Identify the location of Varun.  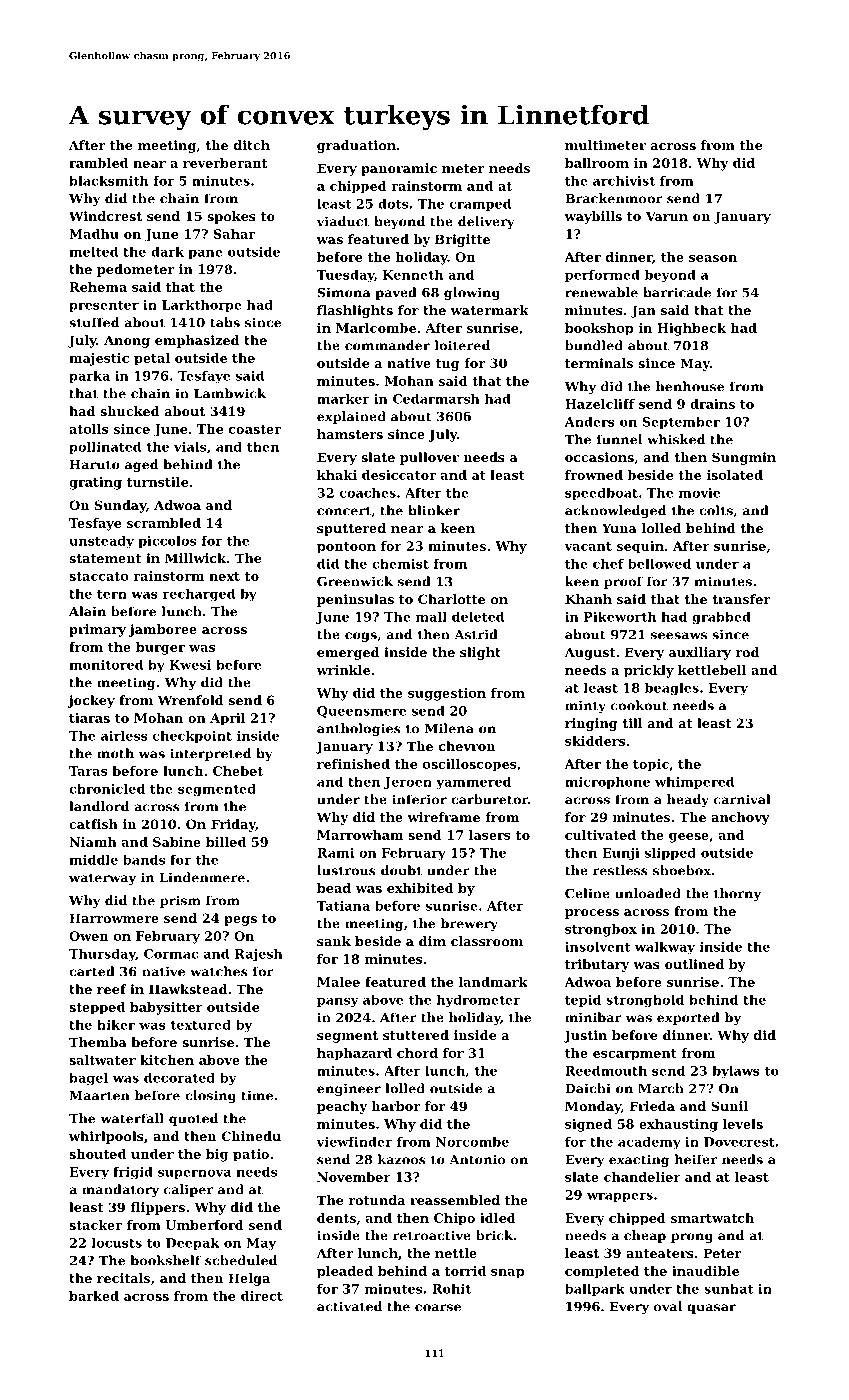
(667, 216).
